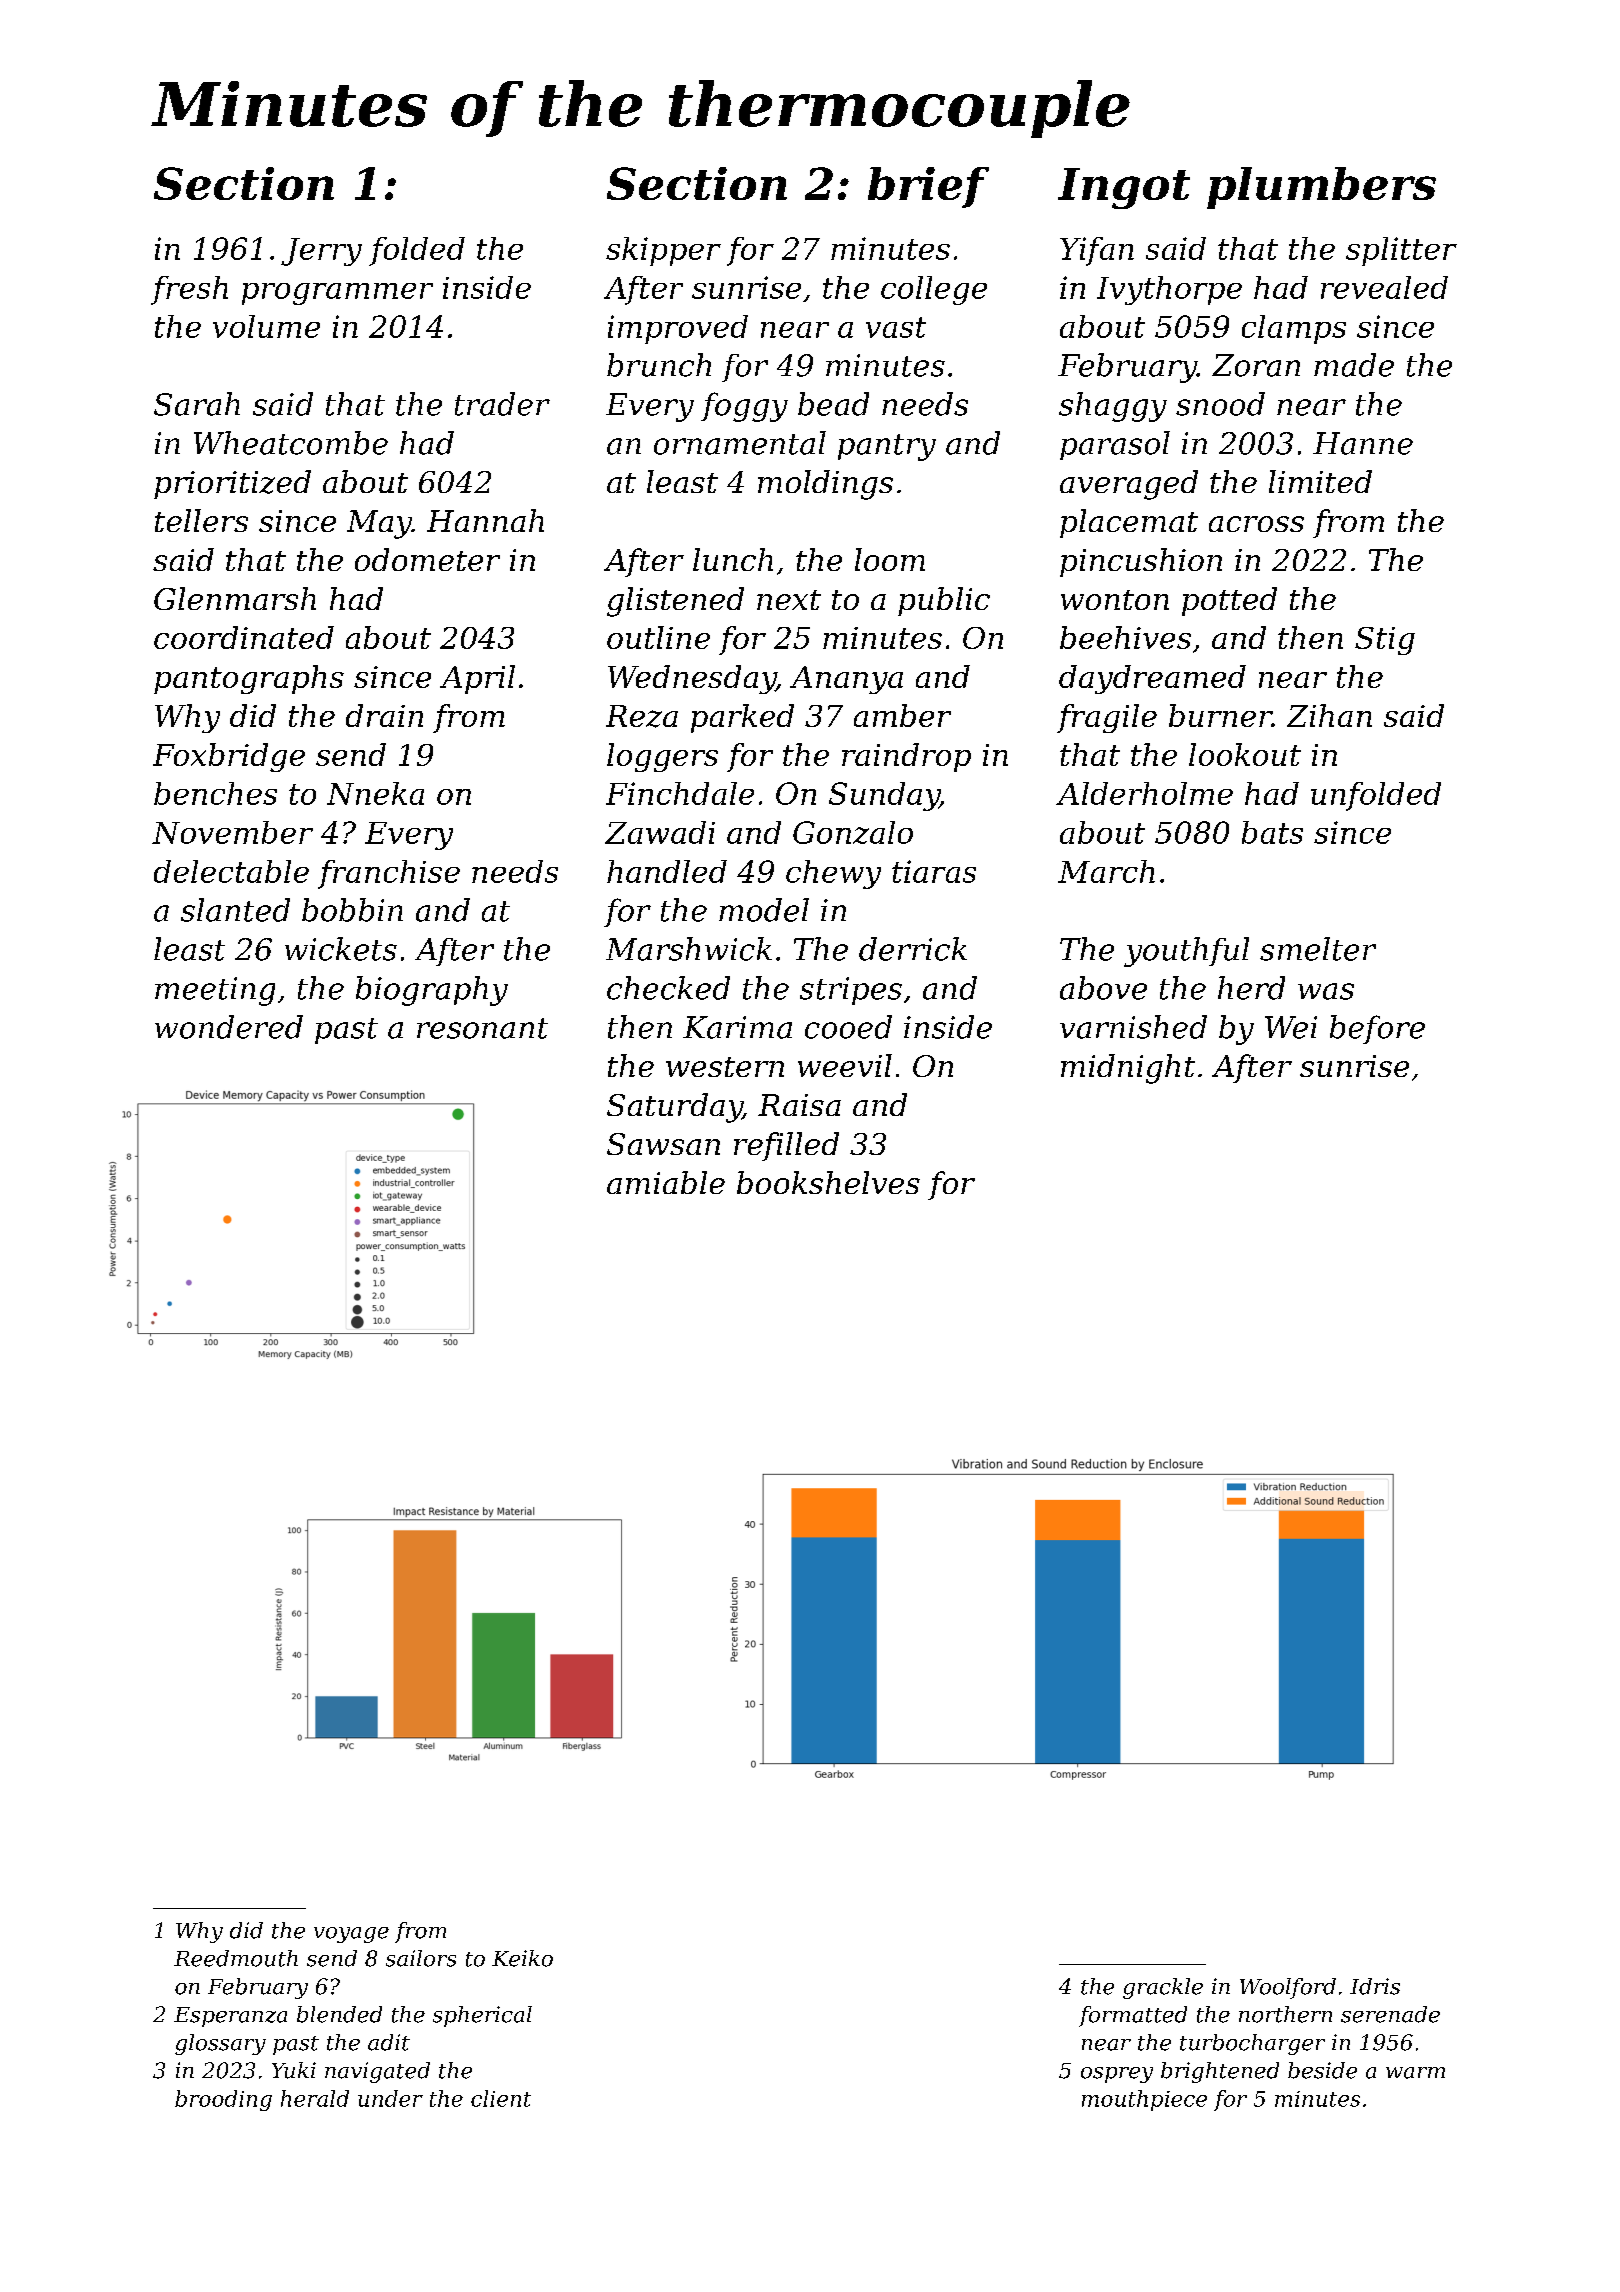  I want to click on plumbers, so click(1321, 188).
